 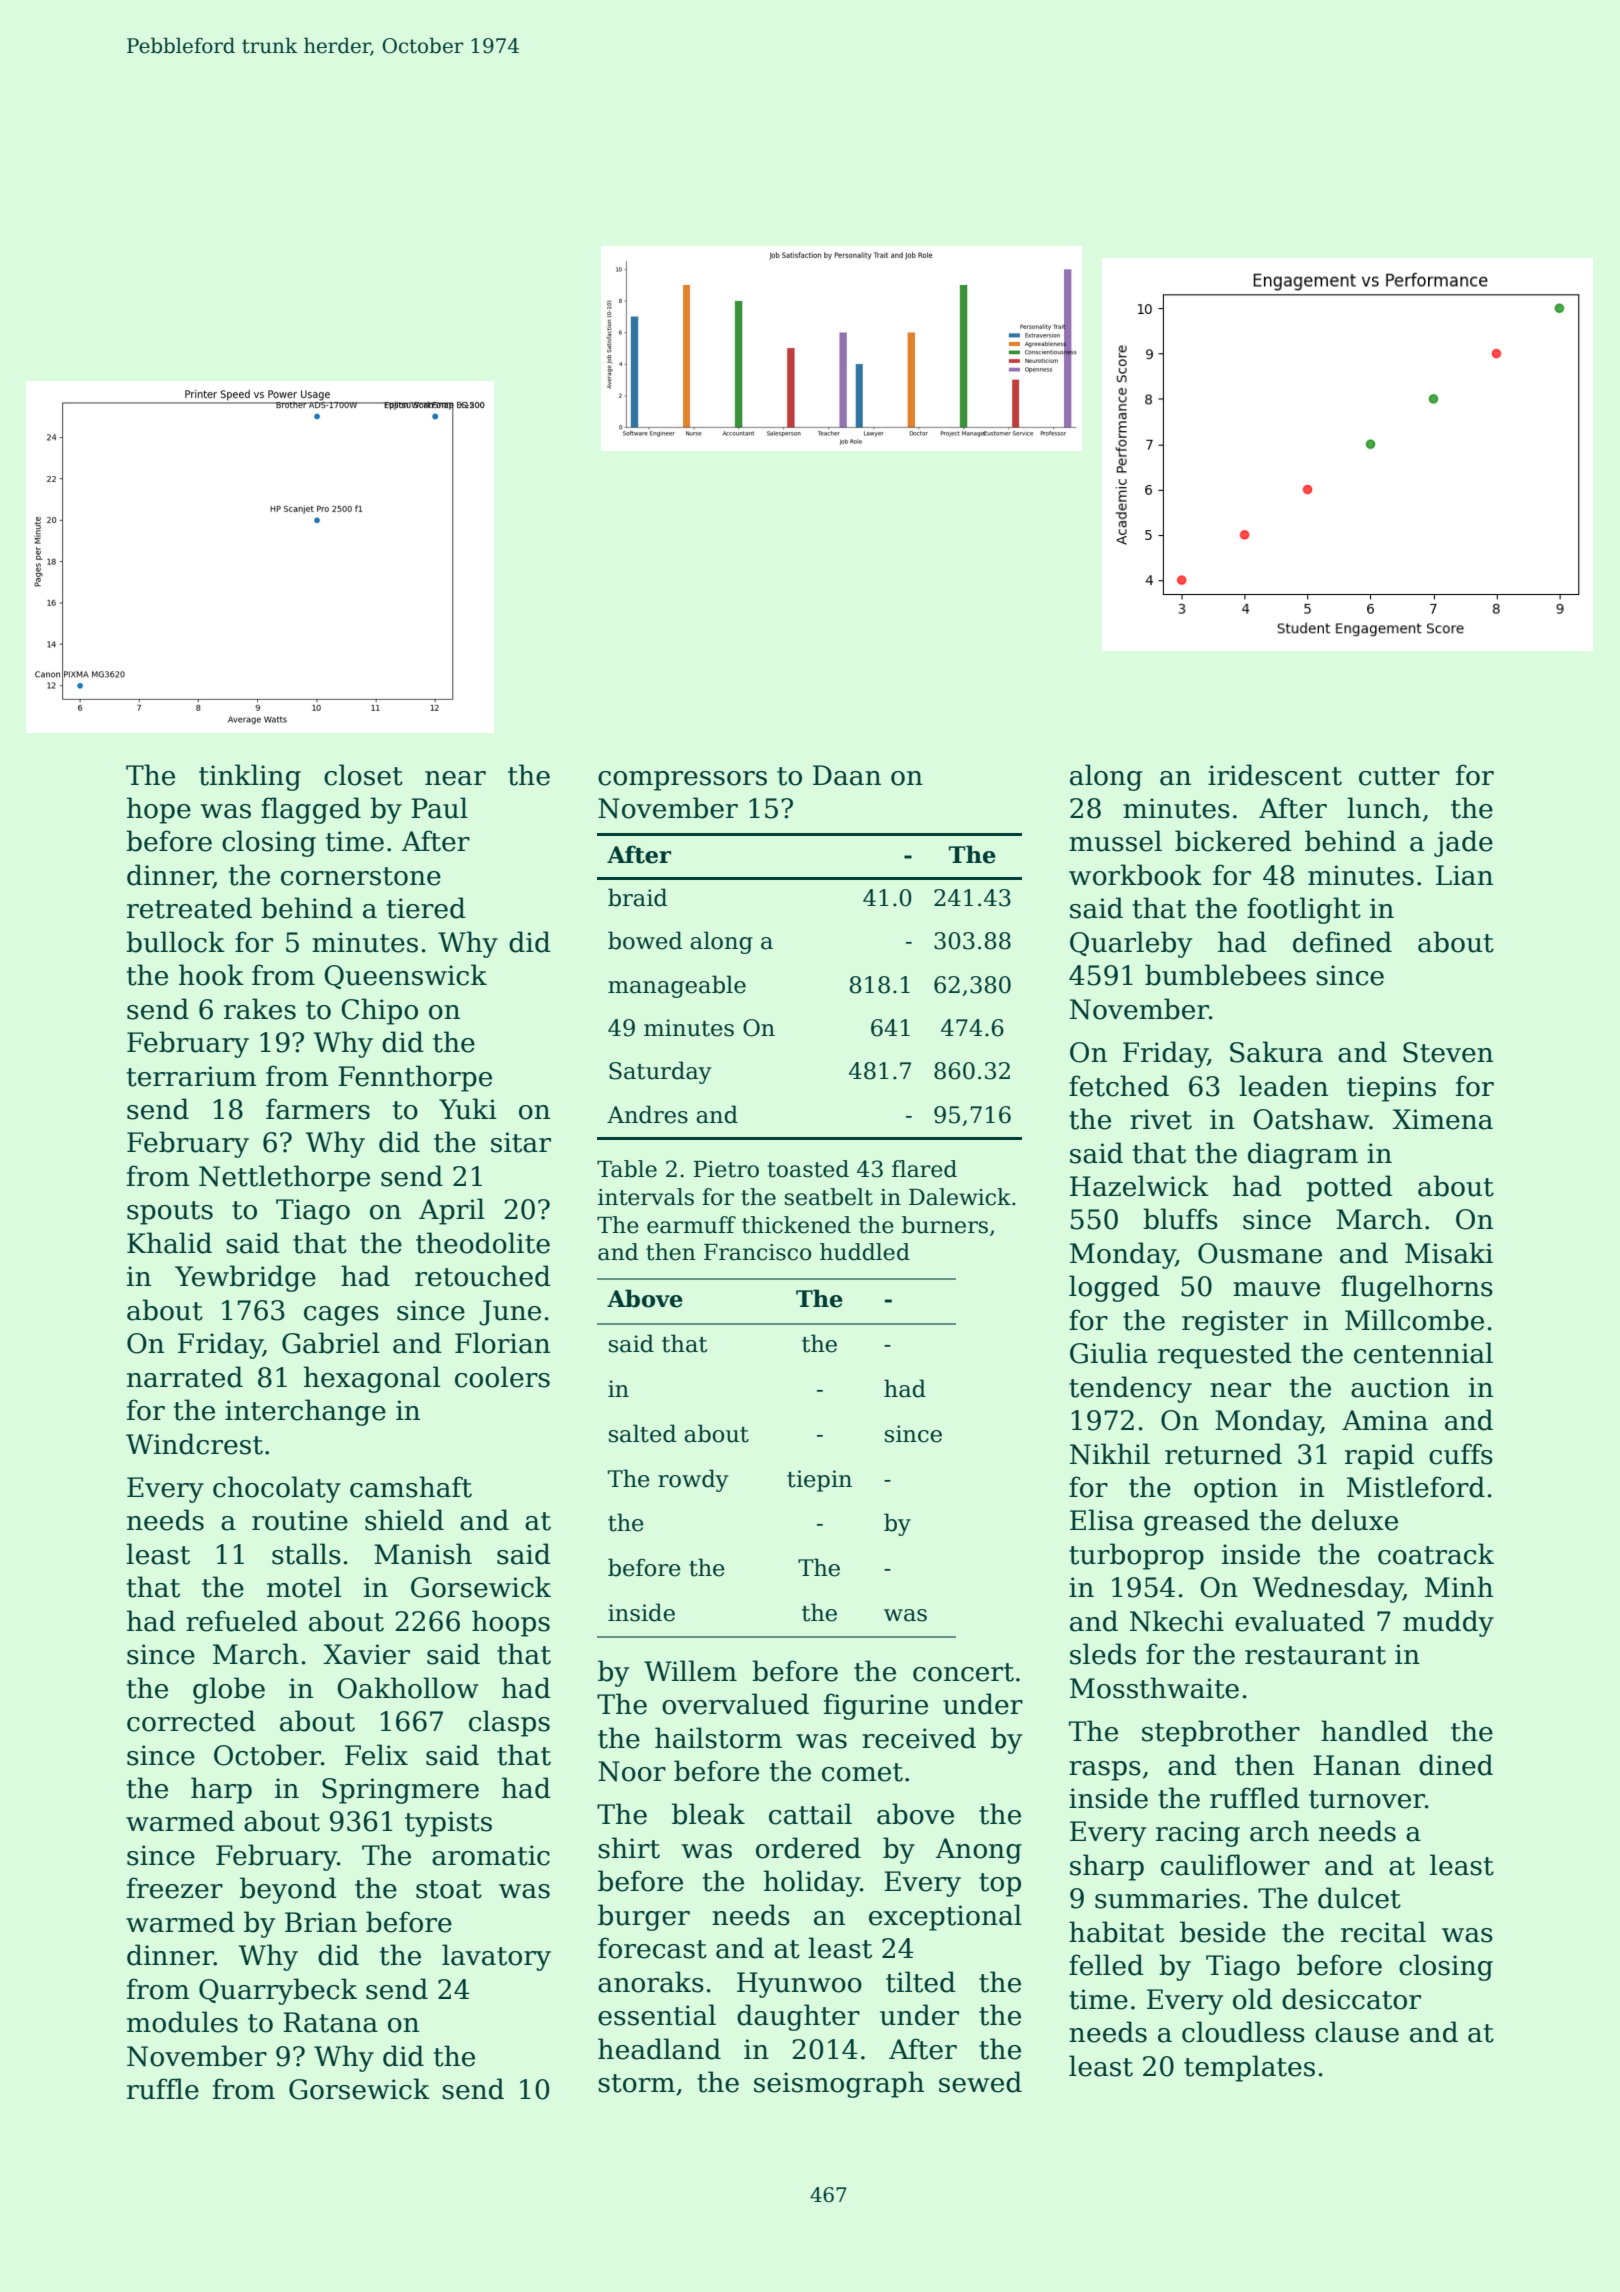 I want to click on Xavier, so click(x=366, y=1654).
